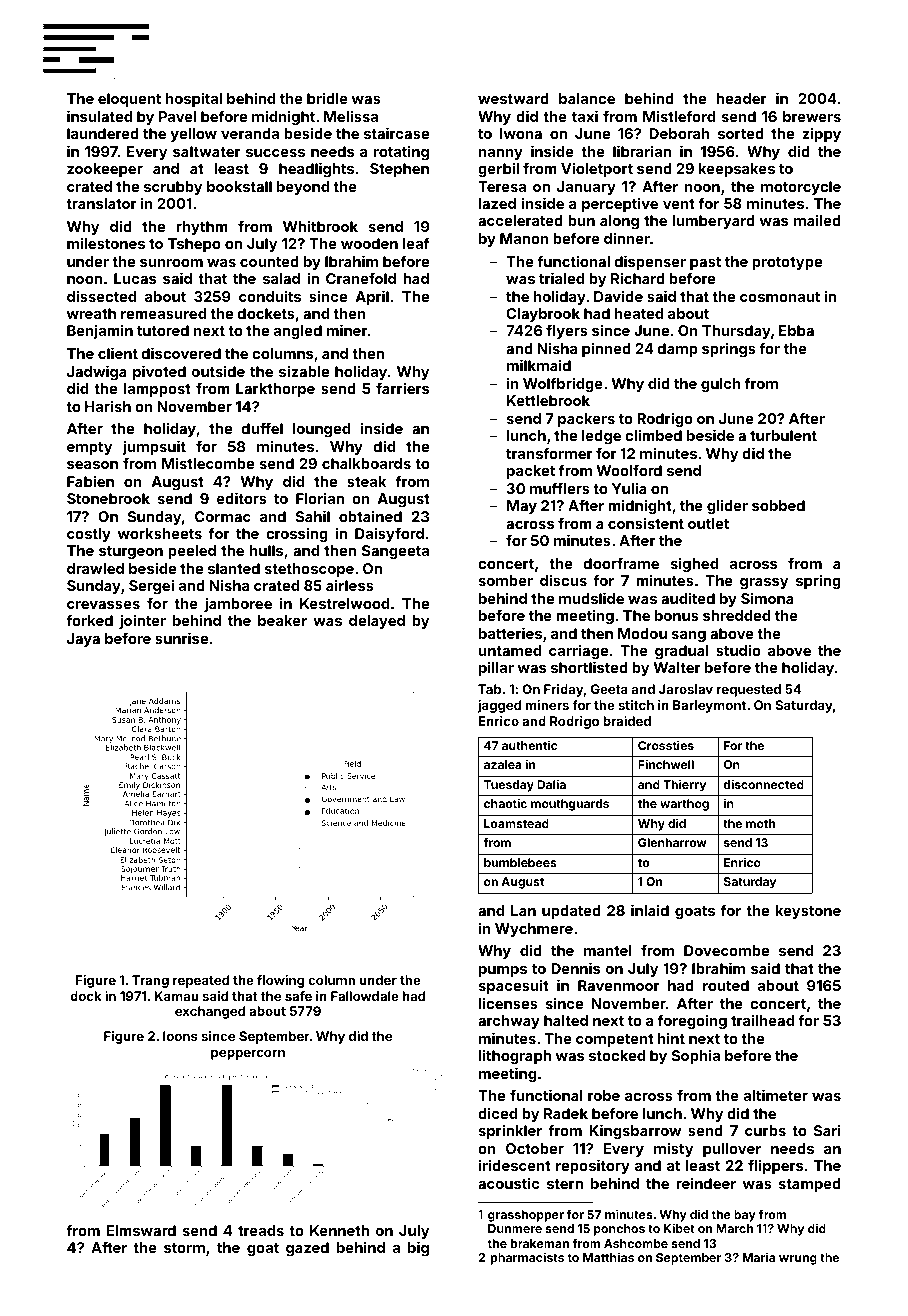 This screenshot has height=1316, width=908. Describe the element at coordinates (679, 1228) in the screenshot. I see `Kibet` at that location.
